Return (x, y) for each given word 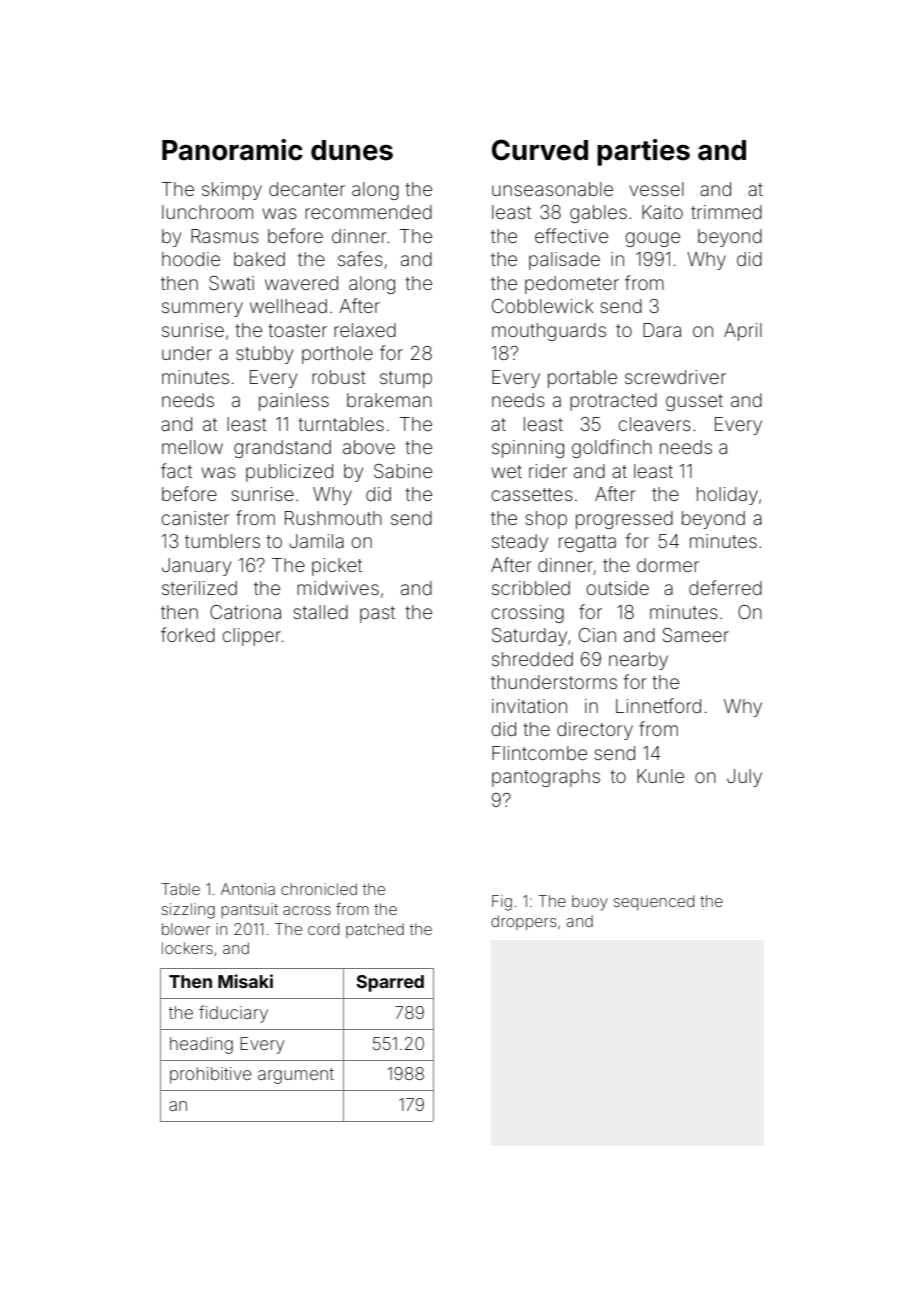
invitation (529, 706)
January (196, 567)
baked (259, 259)
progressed (624, 520)
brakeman (389, 400)
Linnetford (658, 705)
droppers (524, 922)
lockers (187, 948)
